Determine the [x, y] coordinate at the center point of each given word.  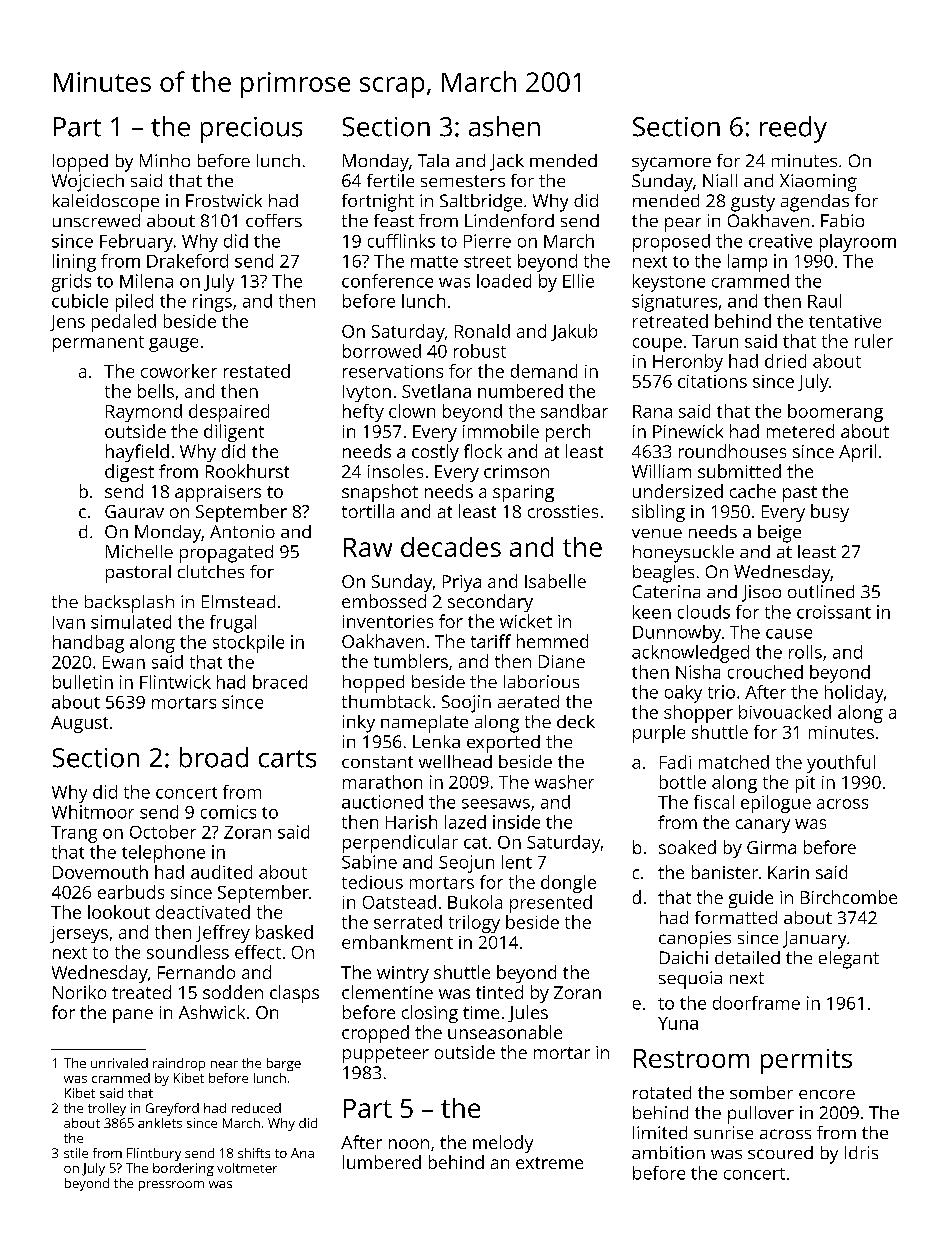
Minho [165, 160]
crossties [563, 511]
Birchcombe [849, 897]
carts [287, 759]
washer [564, 782]
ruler [874, 341]
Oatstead [399, 902]
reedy [793, 129]
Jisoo [761, 593]
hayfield [137, 453]
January [814, 940]
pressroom [171, 1186]
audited [221, 872]
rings [212, 303]
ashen [504, 126]
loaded [504, 281]
